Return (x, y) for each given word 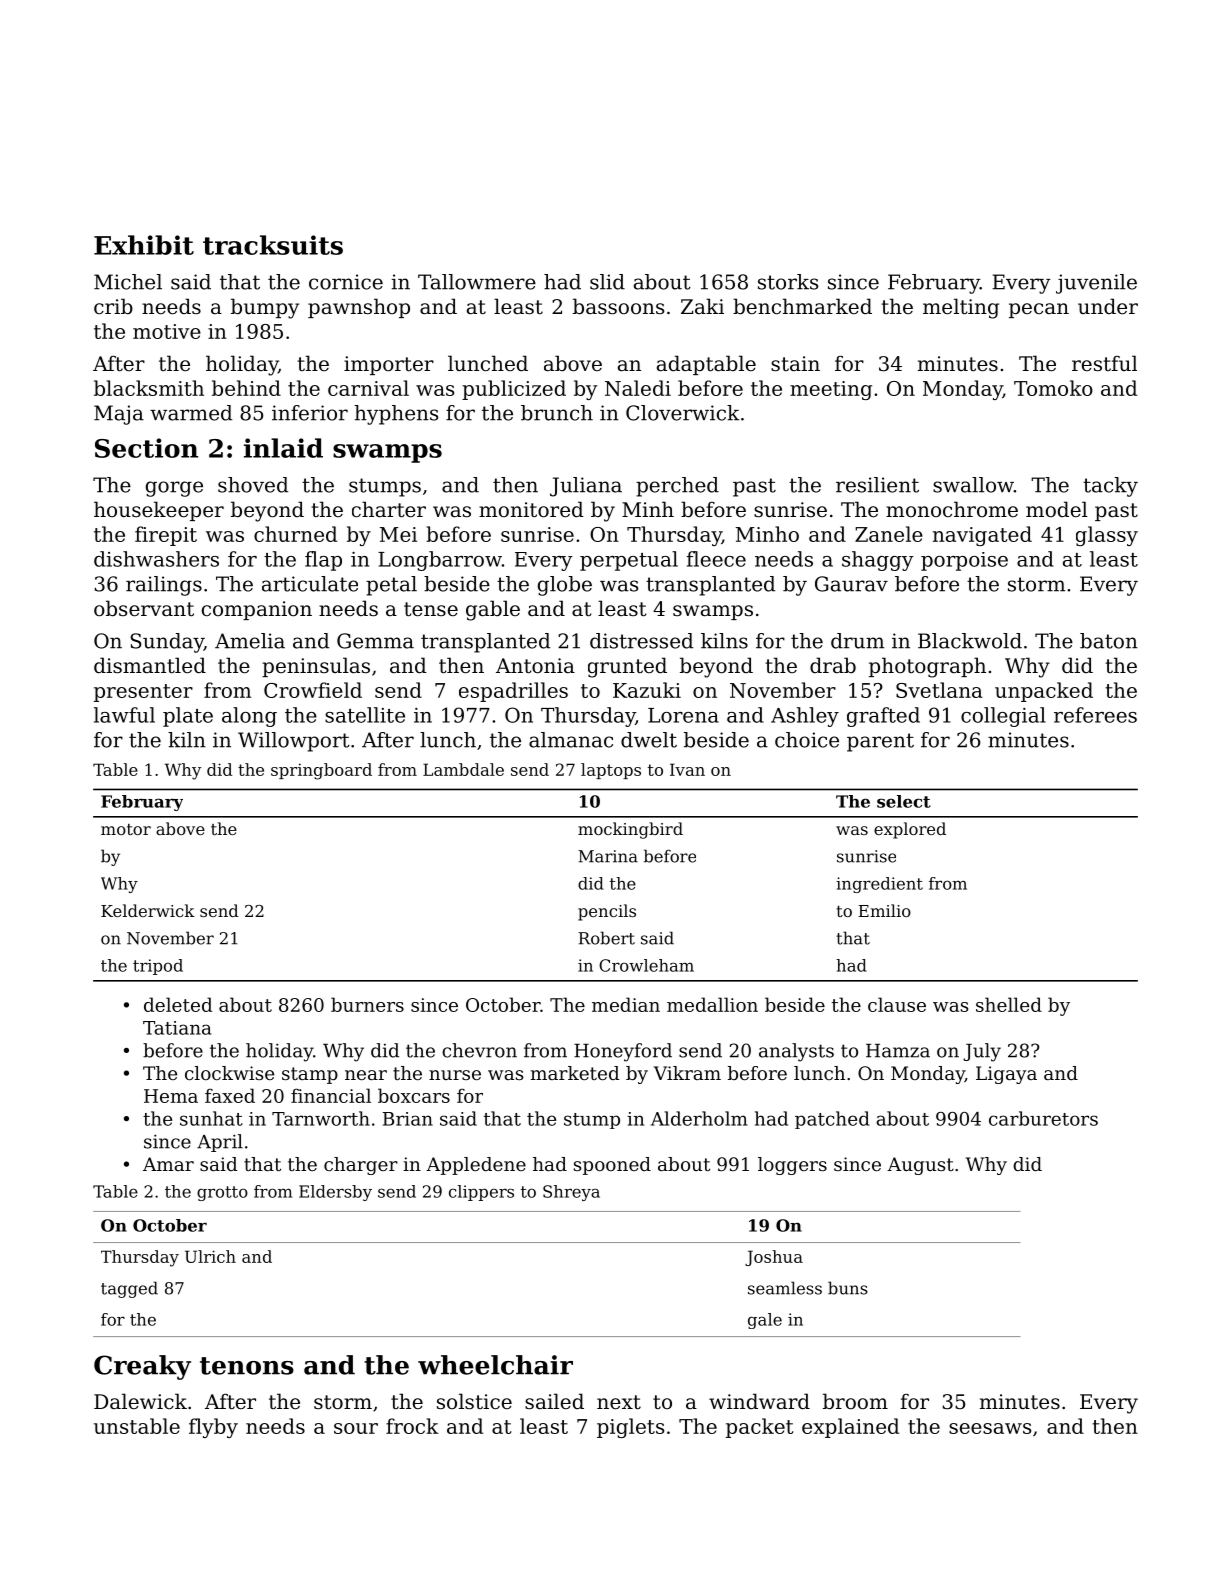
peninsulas (316, 667)
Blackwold (970, 641)
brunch (557, 413)
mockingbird (630, 830)
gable (493, 610)
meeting (831, 390)
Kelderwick (148, 910)
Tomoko (1053, 388)
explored (910, 830)
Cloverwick (683, 413)
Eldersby (335, 1193)
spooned (612, 1166)
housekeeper (159, 511)
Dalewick (140, 1401)
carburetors (1043, 1118)
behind (246, 388)
